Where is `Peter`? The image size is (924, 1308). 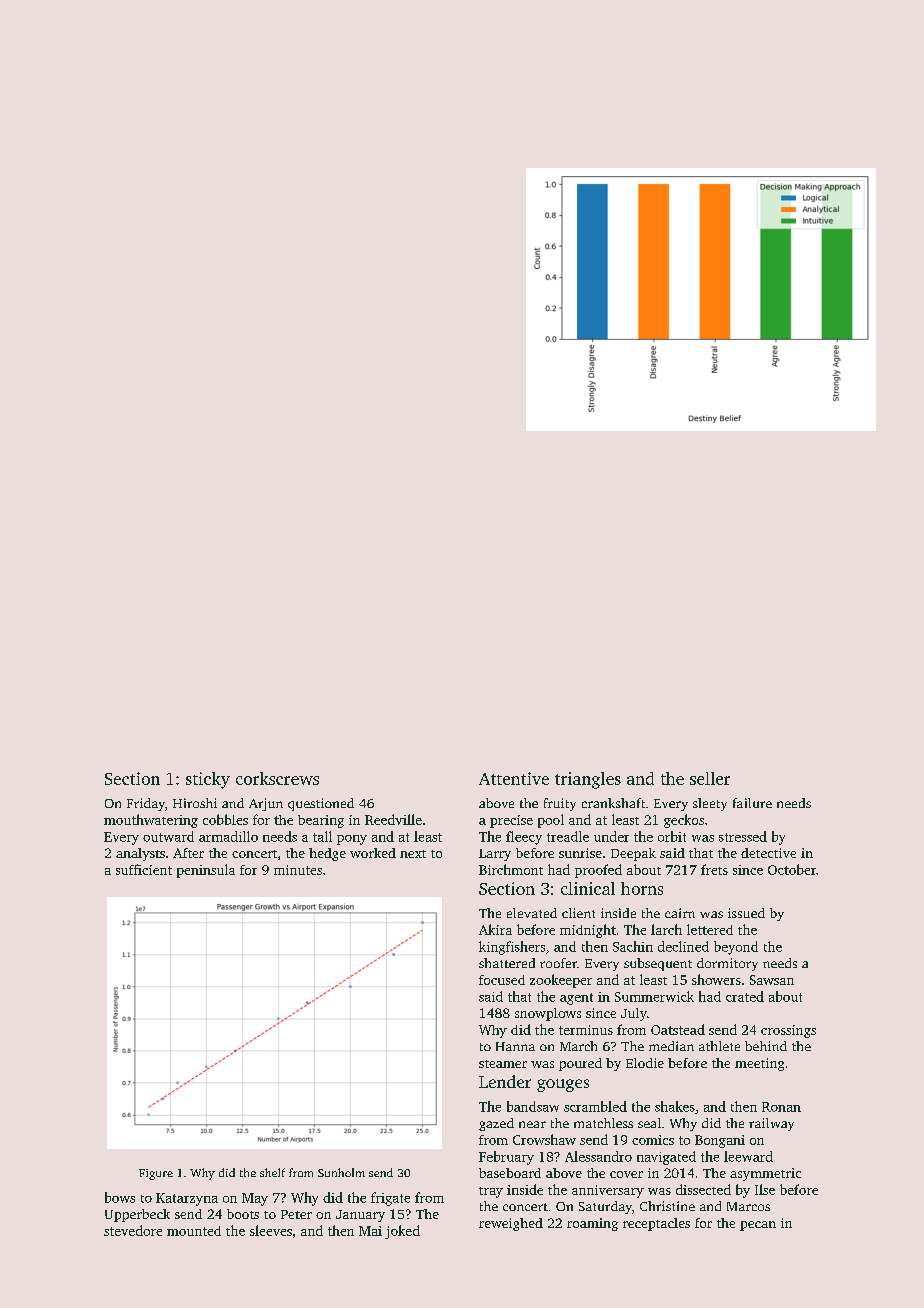
Peter is located at coordinates (296, 1214).
